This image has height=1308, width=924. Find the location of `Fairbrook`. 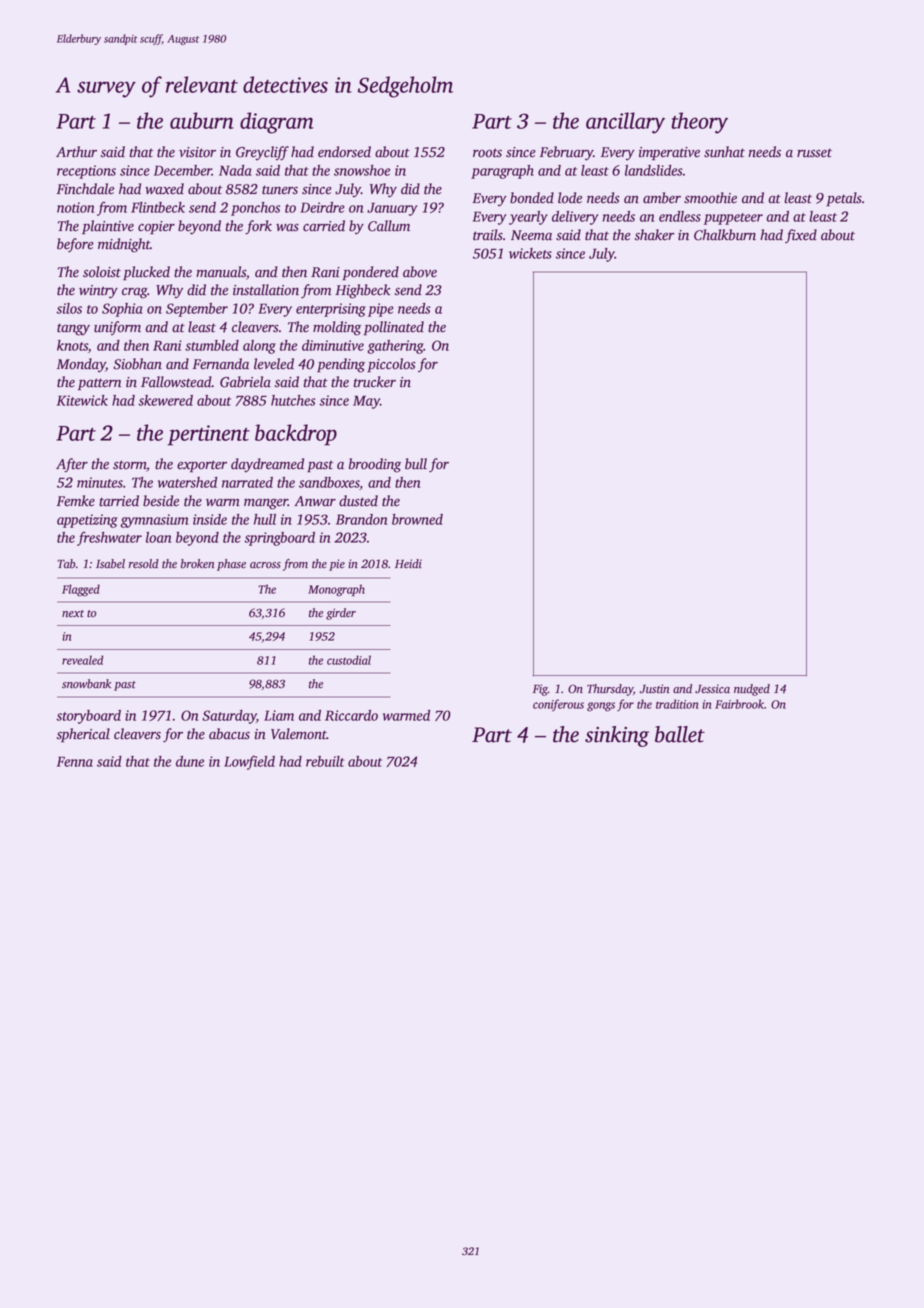

Fairbrook is located at coordinates (739, 704).
